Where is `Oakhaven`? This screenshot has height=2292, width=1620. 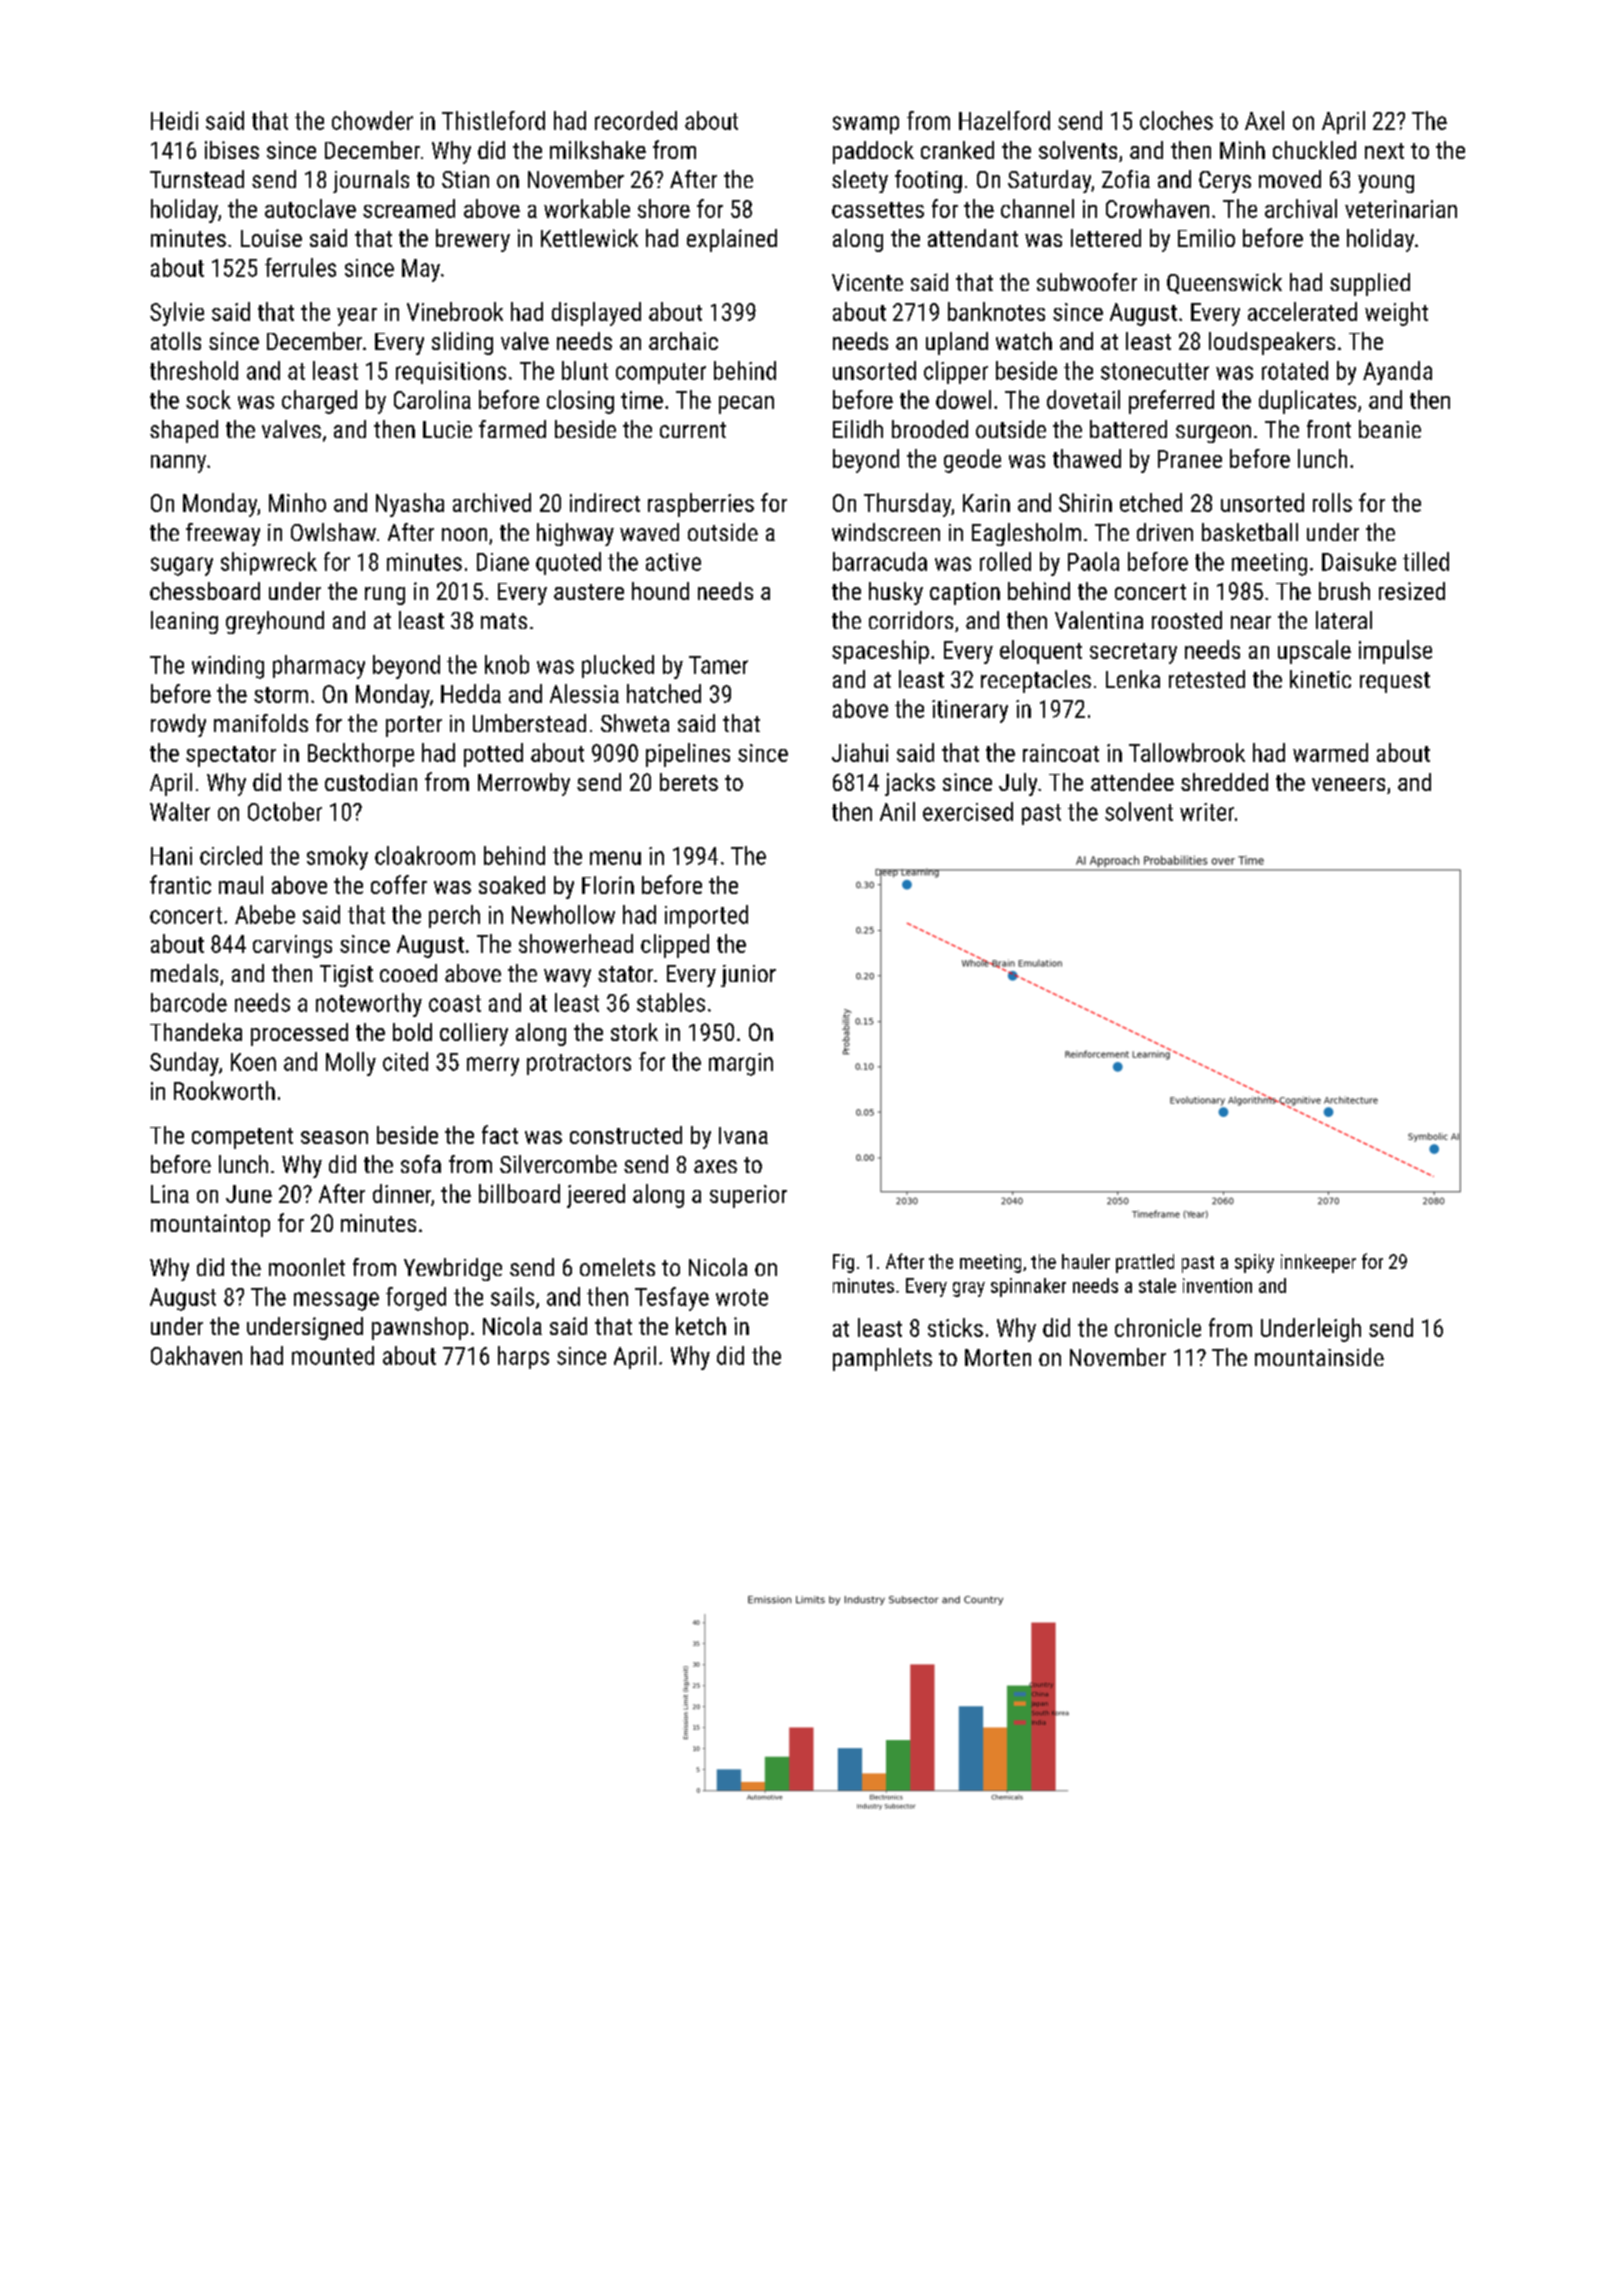
Oakhaven is located at coordinates (196, 1355).
